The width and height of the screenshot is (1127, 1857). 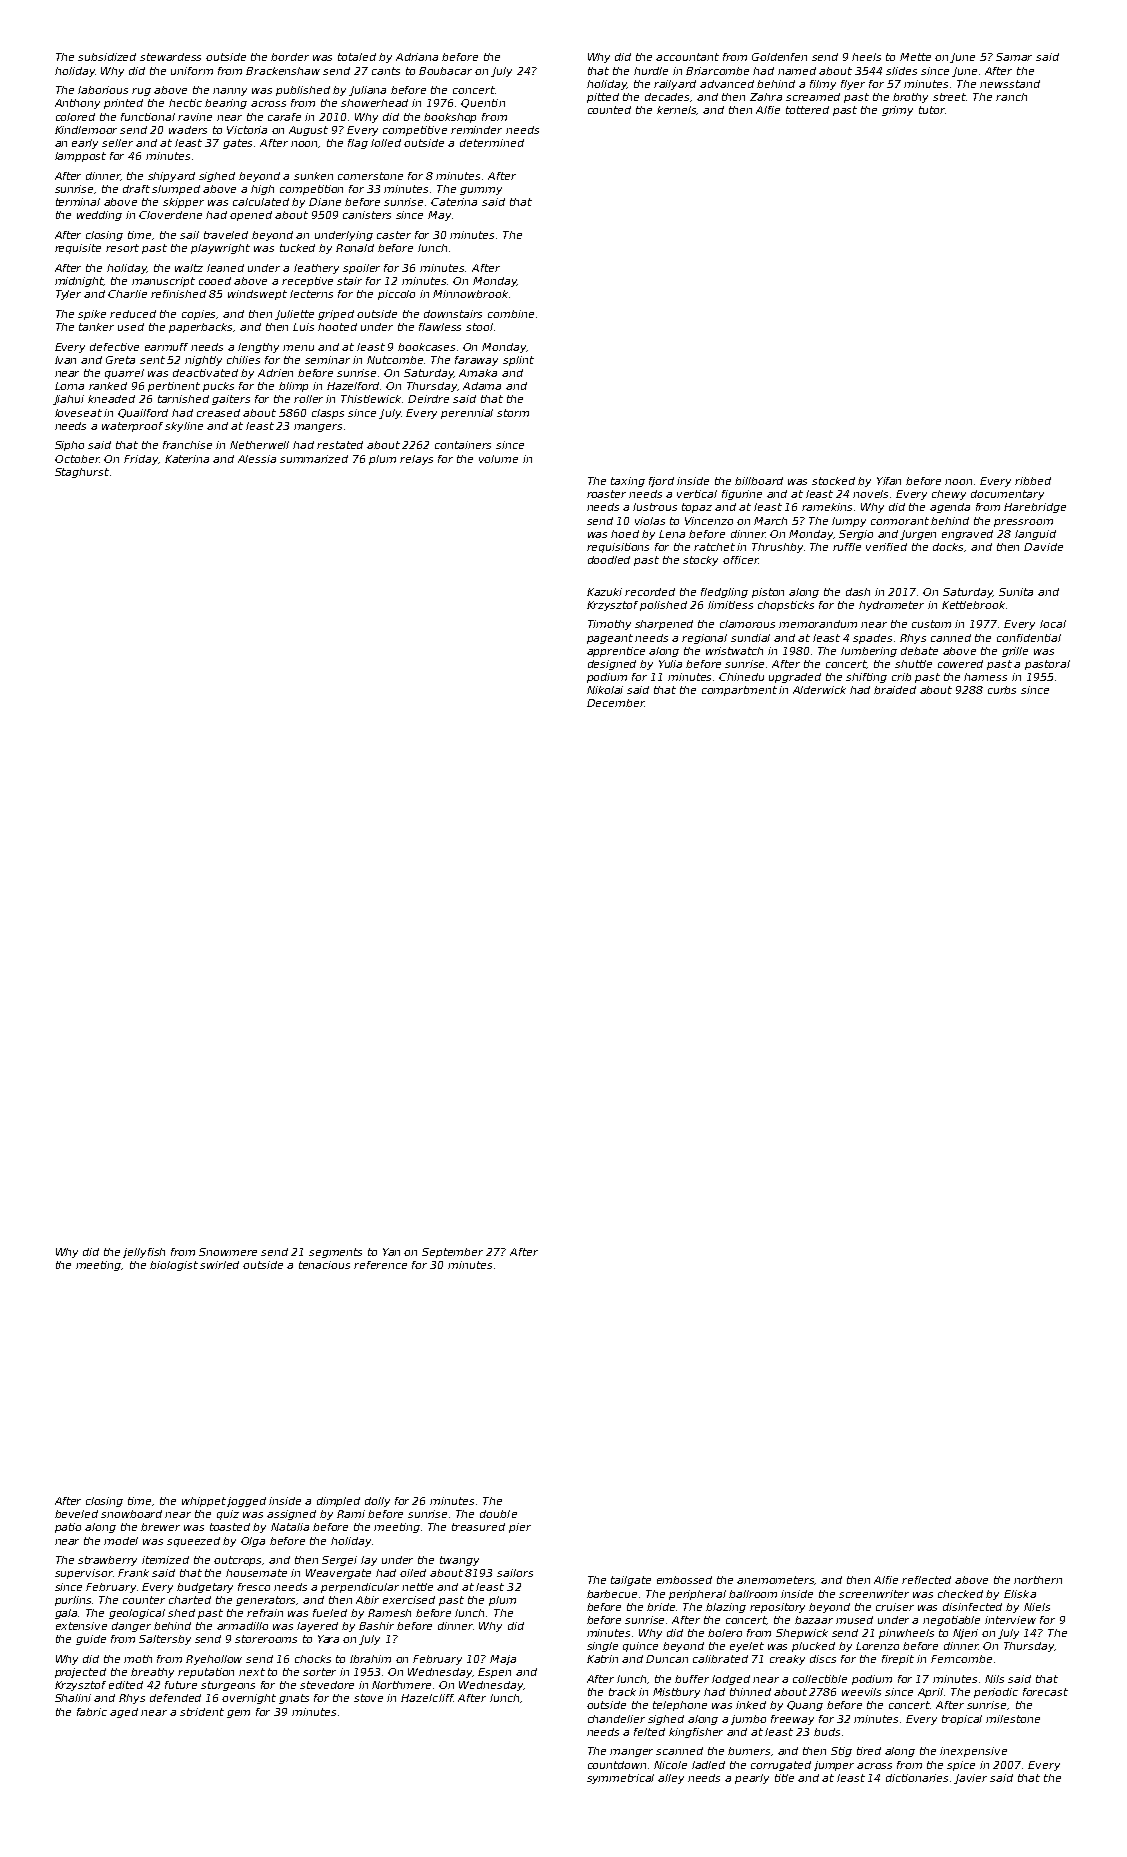 What do you see at coordinates (377, 1502) in the screenshot?
I see `dolly` at bounding box center [377, 1502].
